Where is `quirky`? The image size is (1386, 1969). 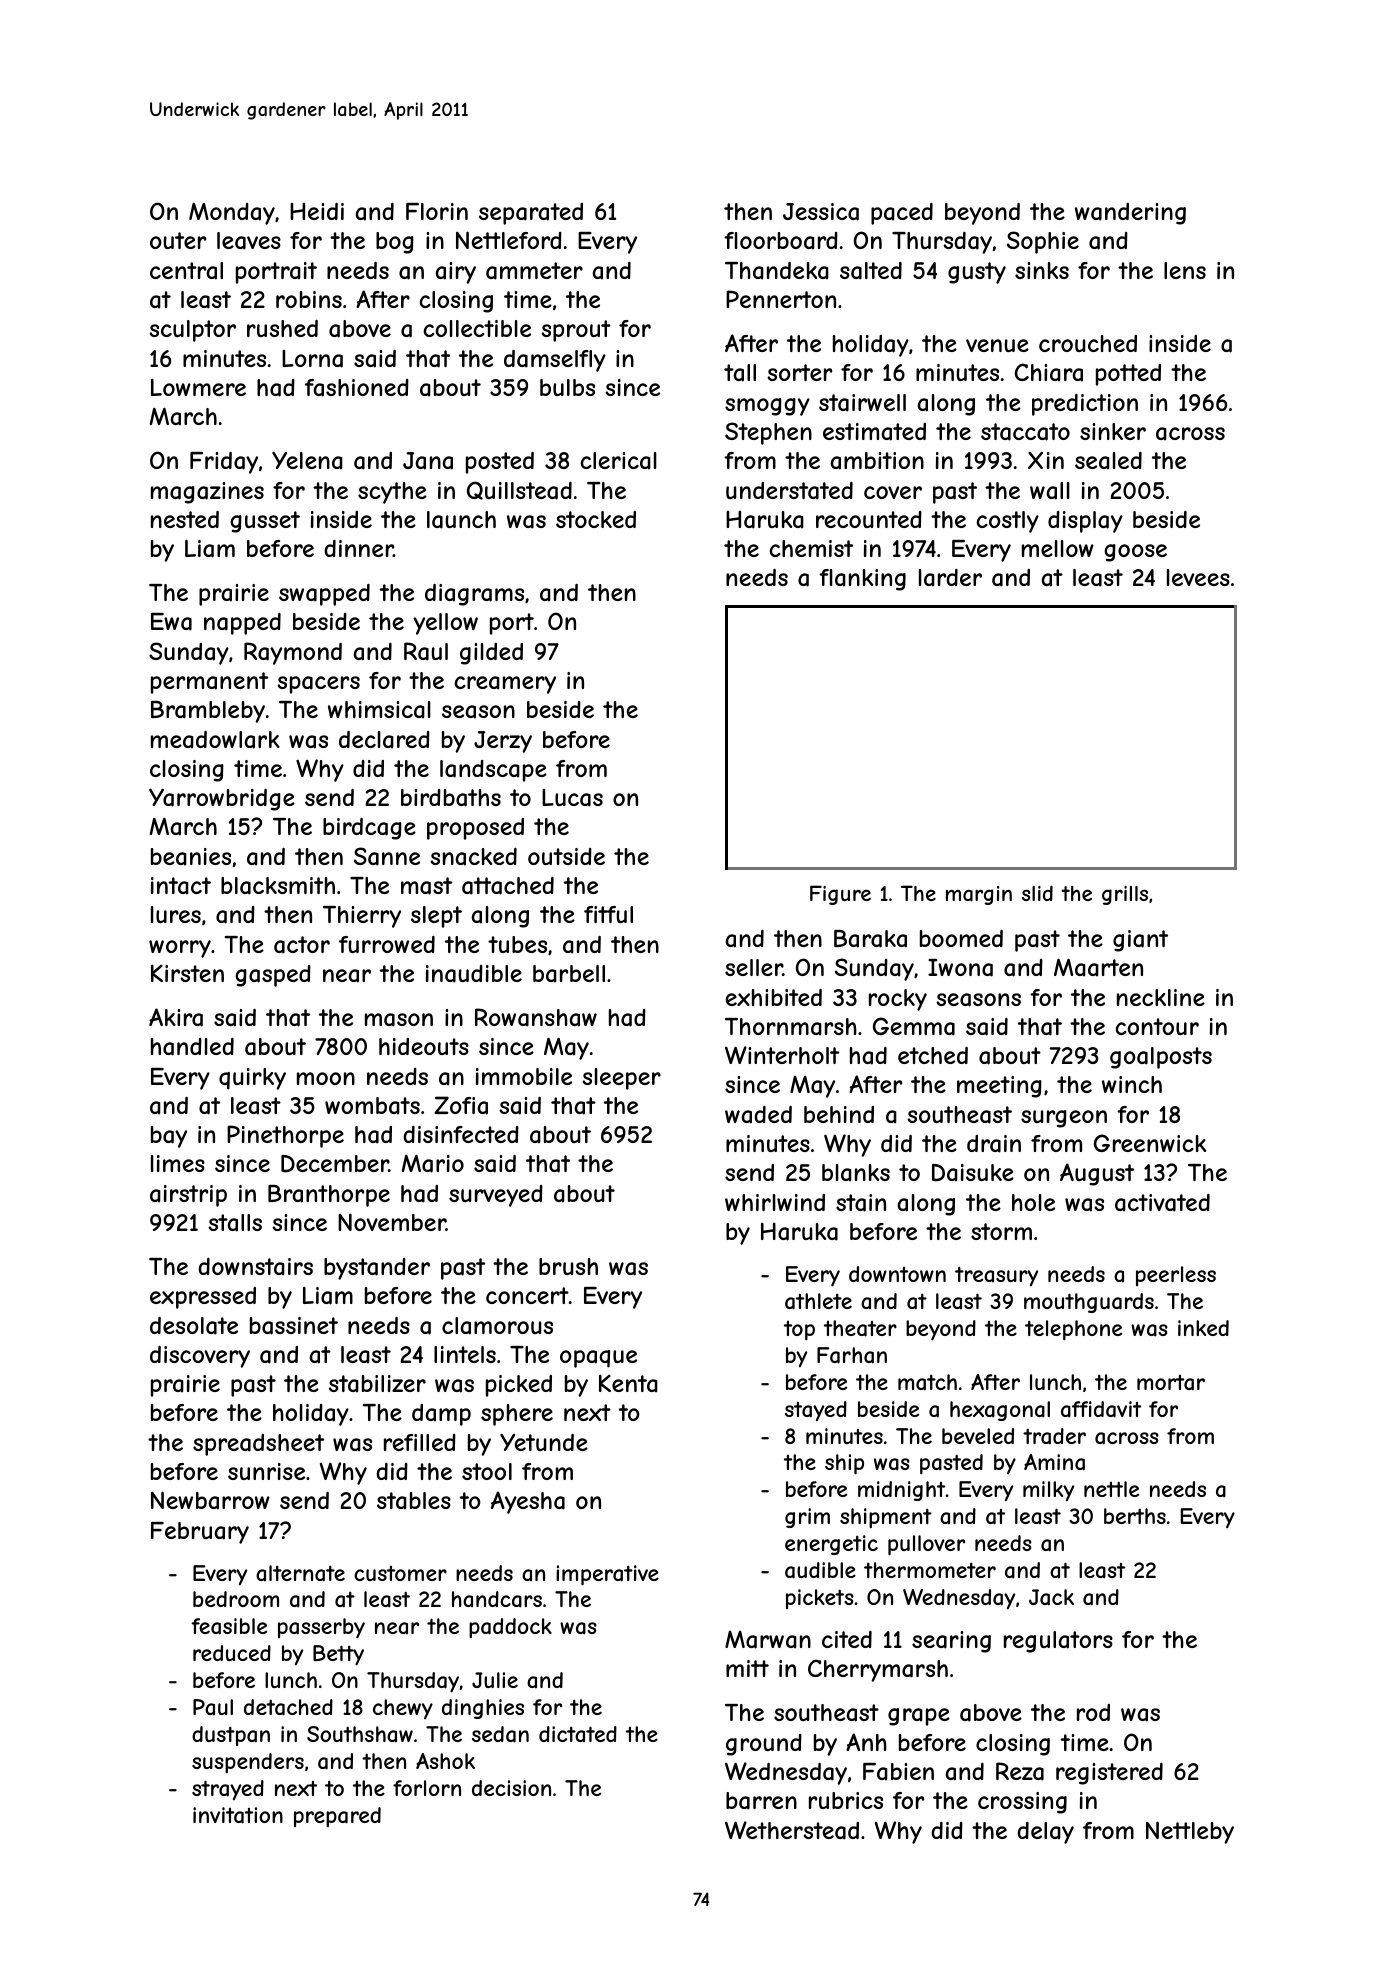
quirky is located at coordinates (252, 1079).
